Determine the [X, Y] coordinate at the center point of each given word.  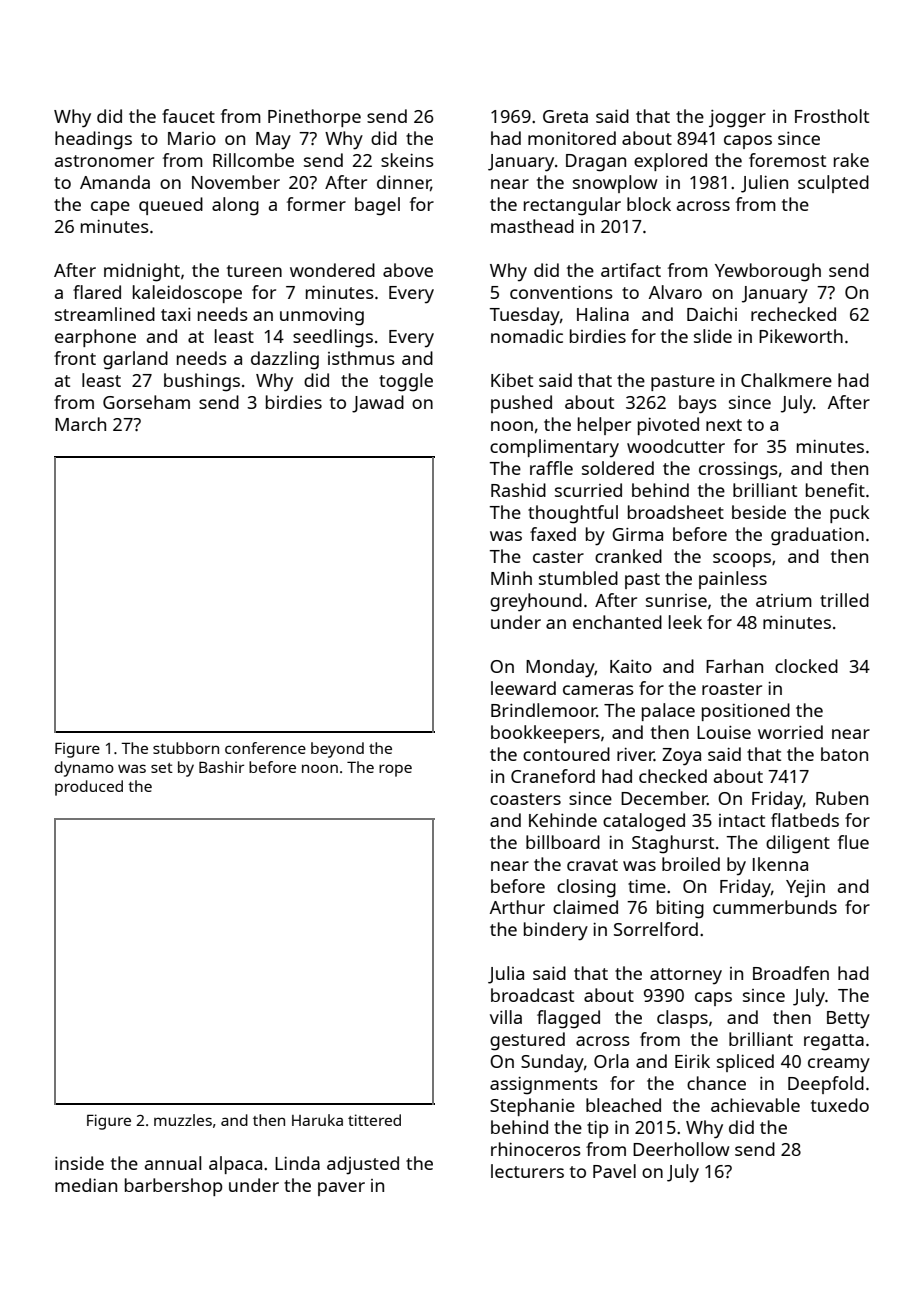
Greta [565, 116]
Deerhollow [681, 1149]
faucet [188, 116]
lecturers [527, 1171]
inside [79, 1163]
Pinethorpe [314, 118]
